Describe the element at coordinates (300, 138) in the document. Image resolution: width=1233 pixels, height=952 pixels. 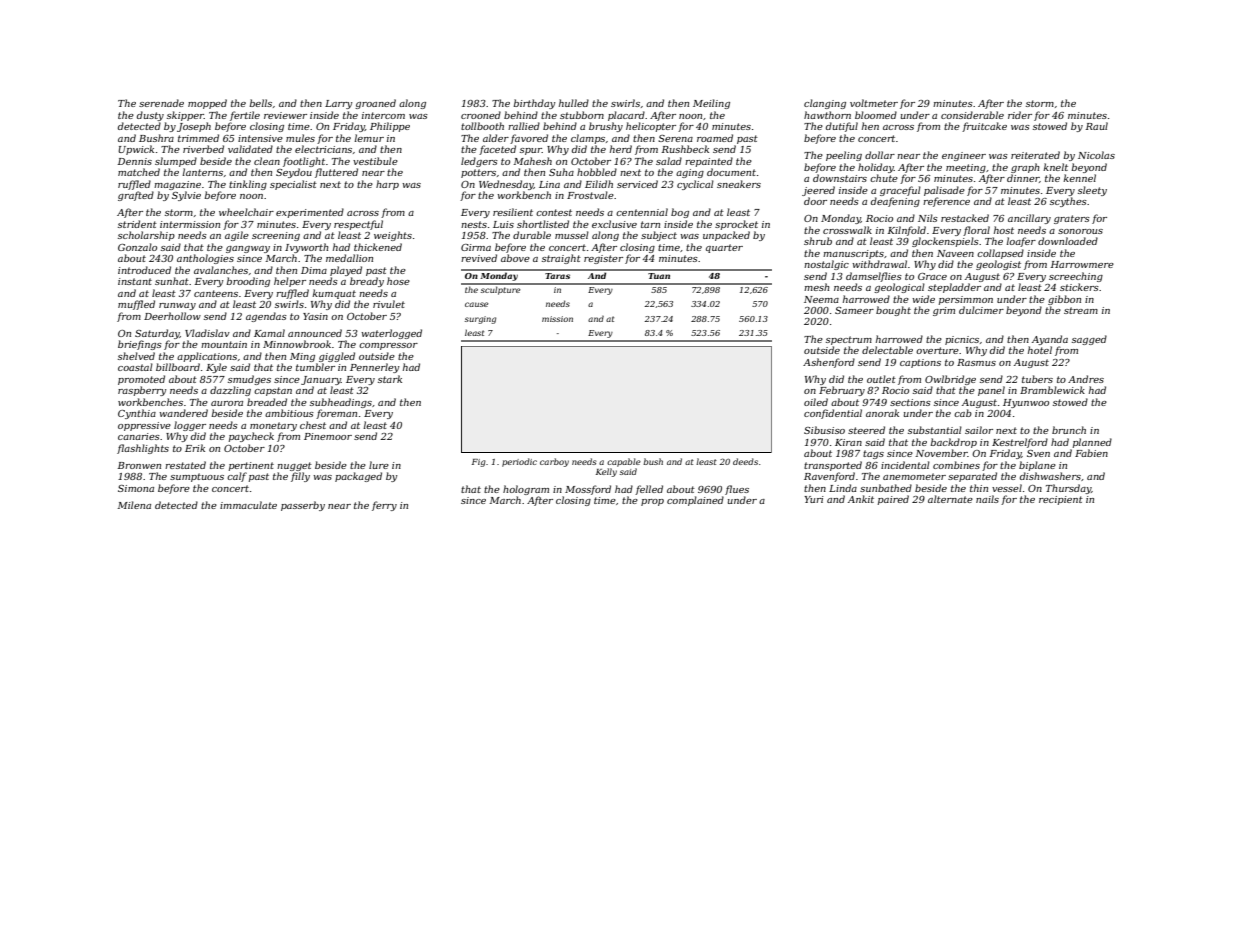
I see `mules` at that location.
